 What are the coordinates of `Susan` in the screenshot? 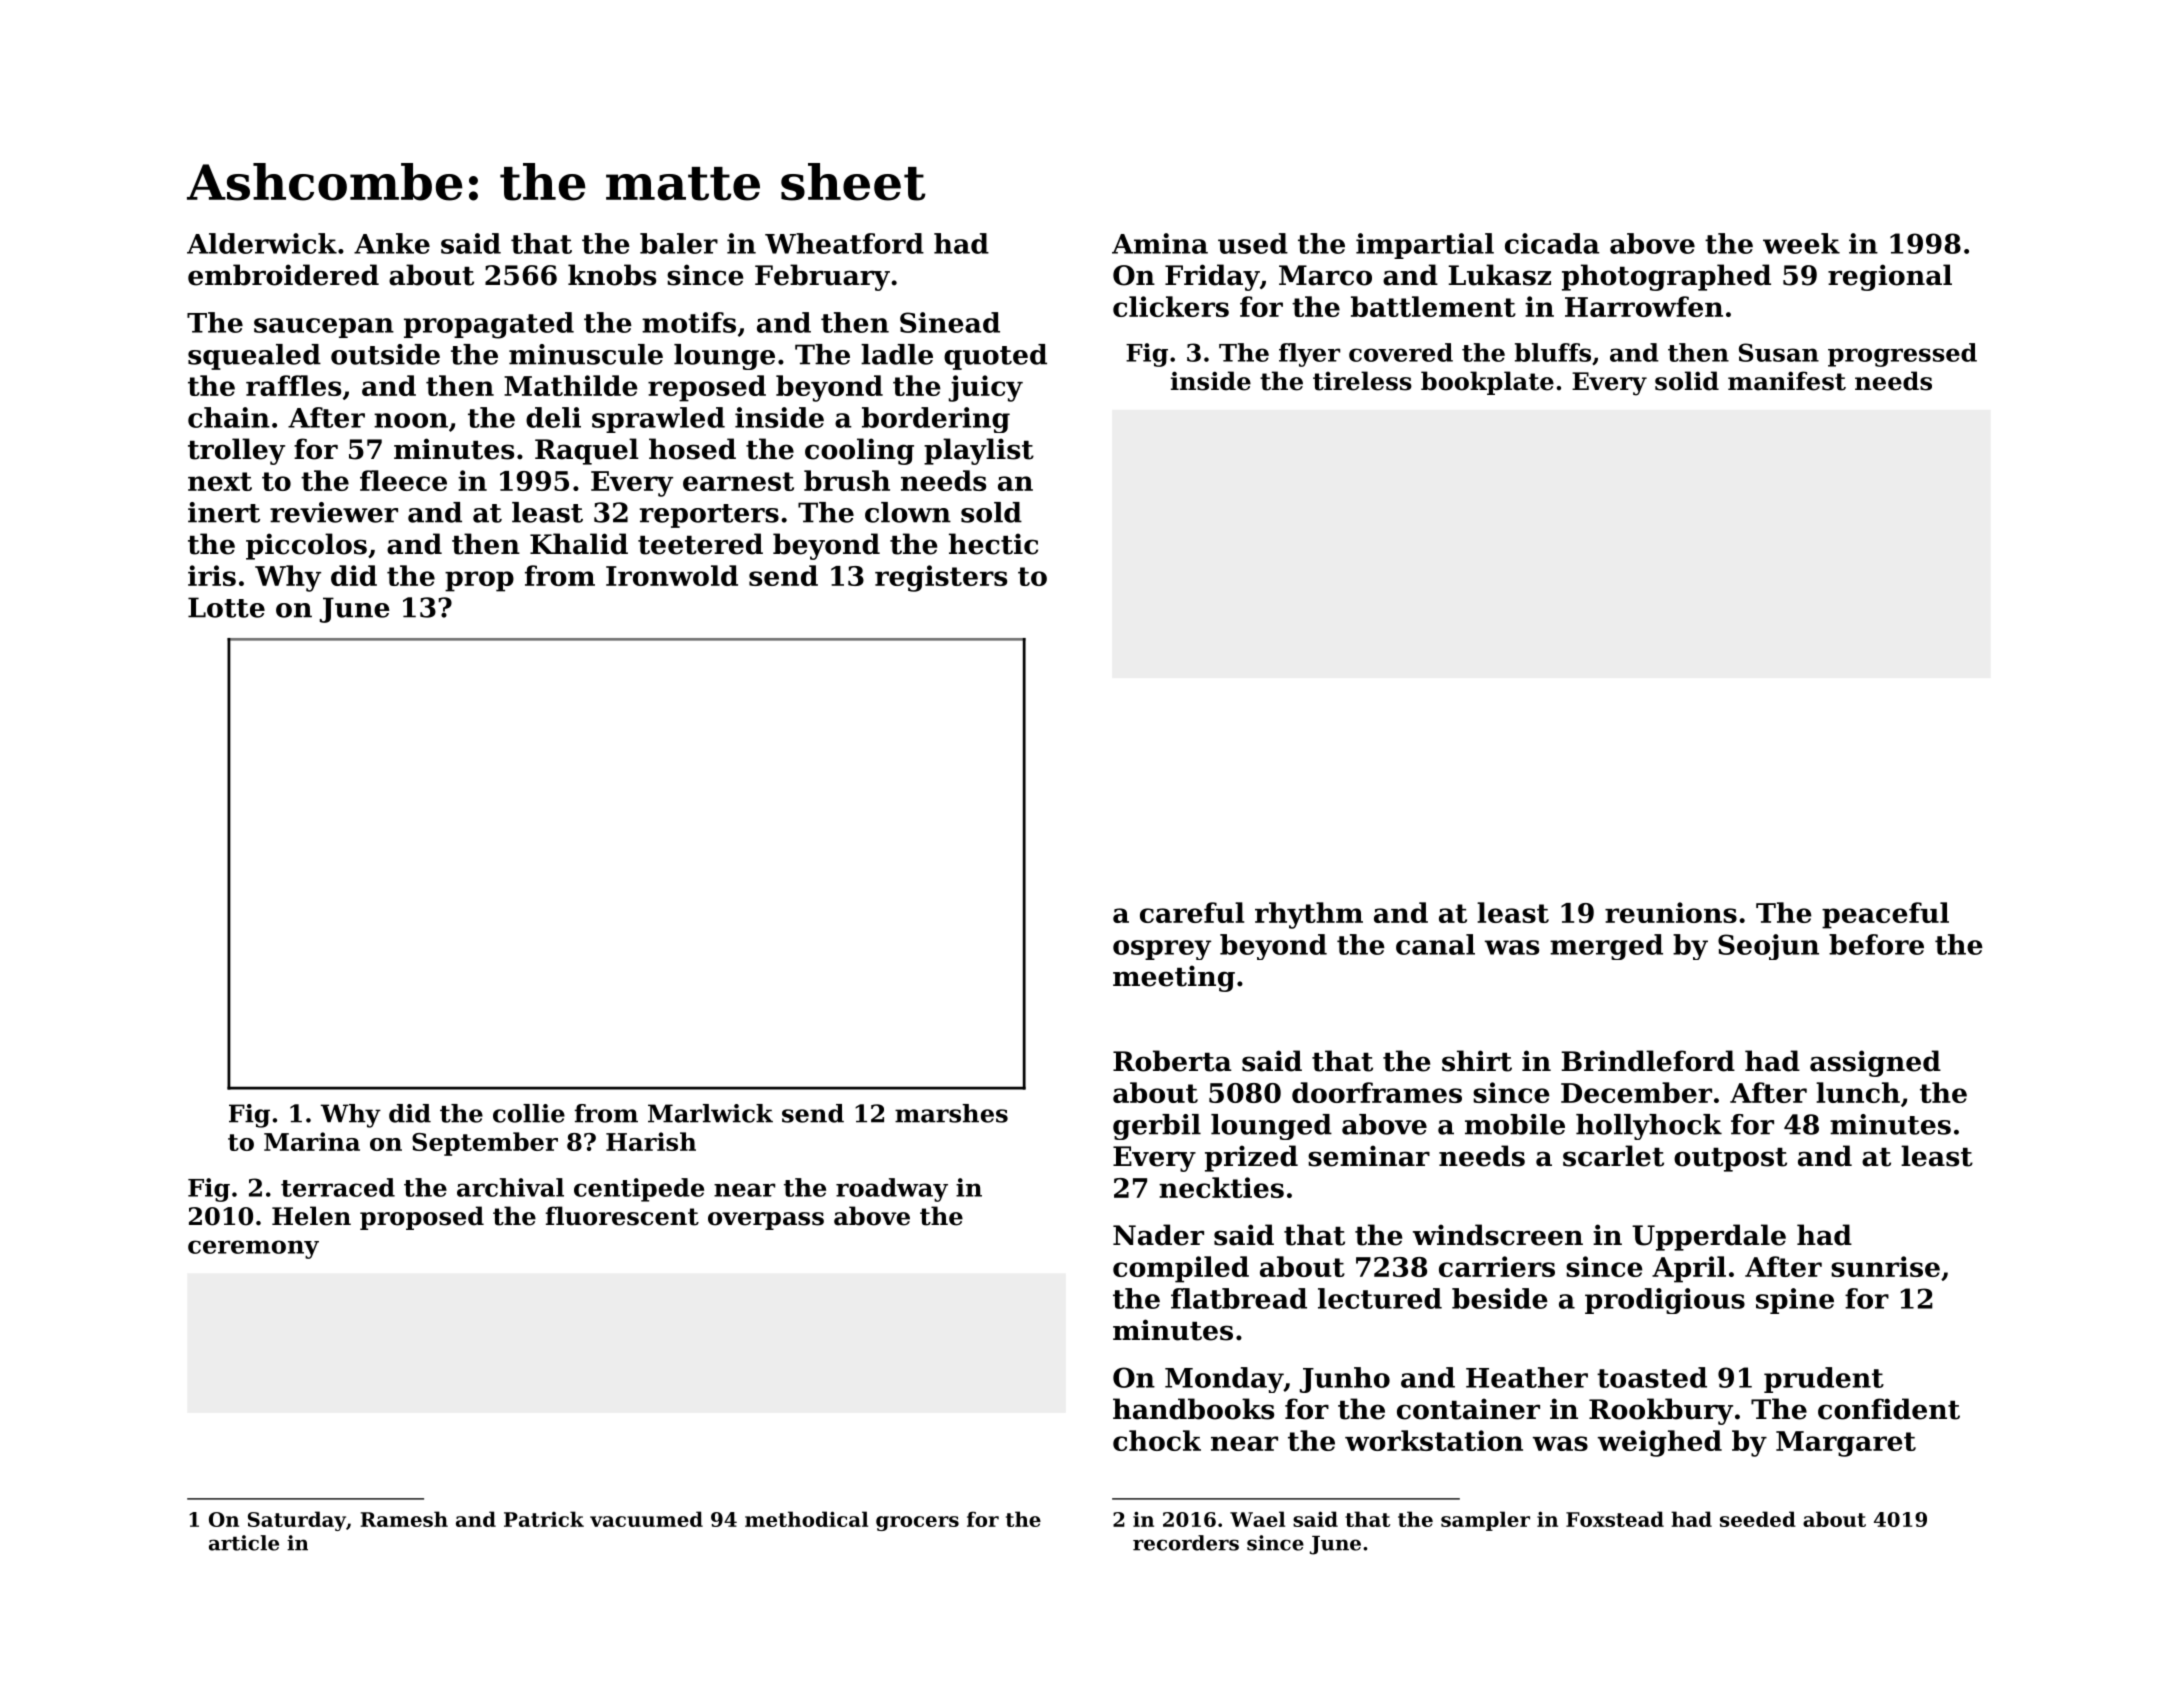 It's located at (1779, 352).
